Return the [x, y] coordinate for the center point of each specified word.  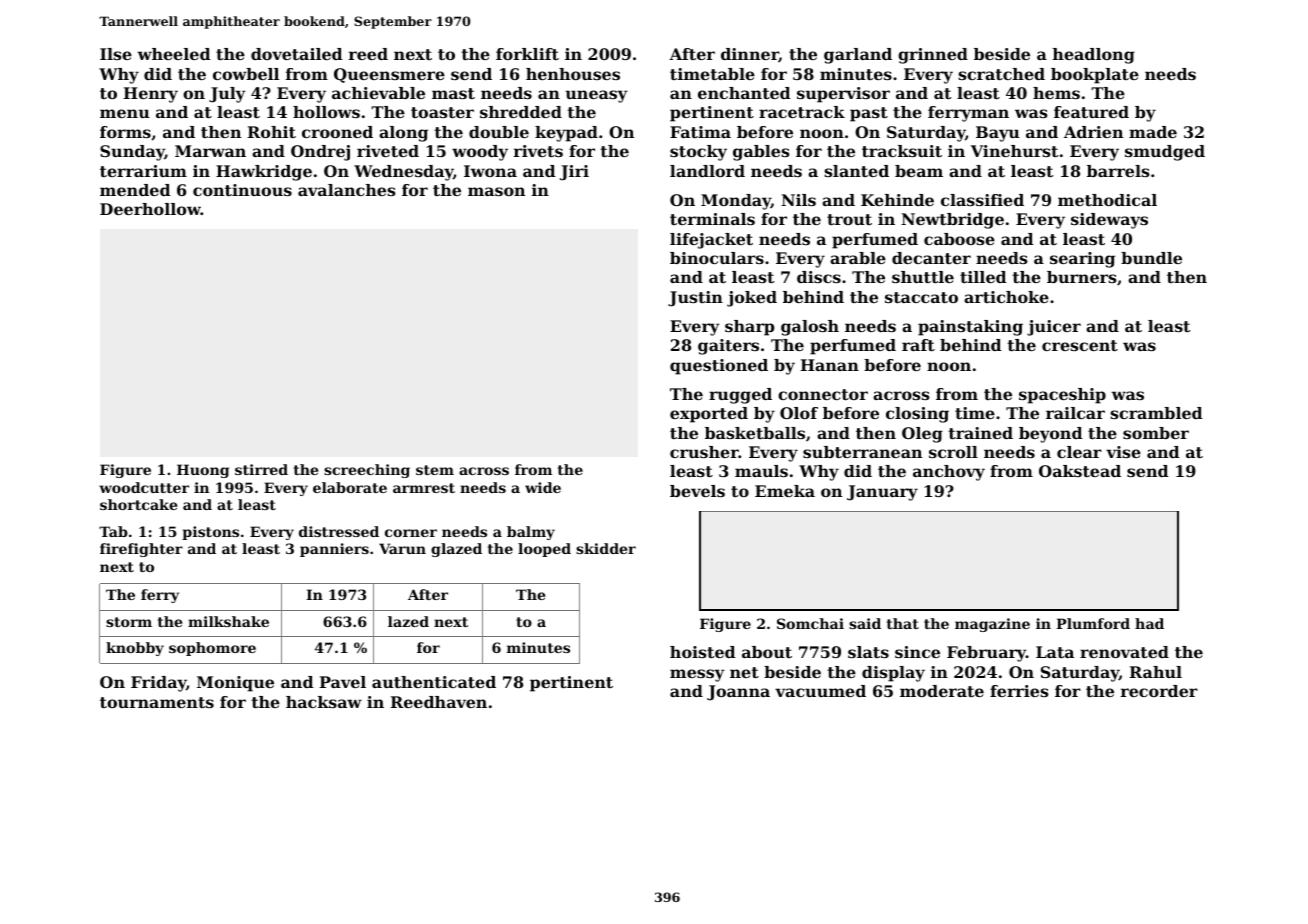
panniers [334, 550]
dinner [750, 55]
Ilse [116, 54]
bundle [1151, 258]
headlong [1094, 56]
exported [709, 415]
